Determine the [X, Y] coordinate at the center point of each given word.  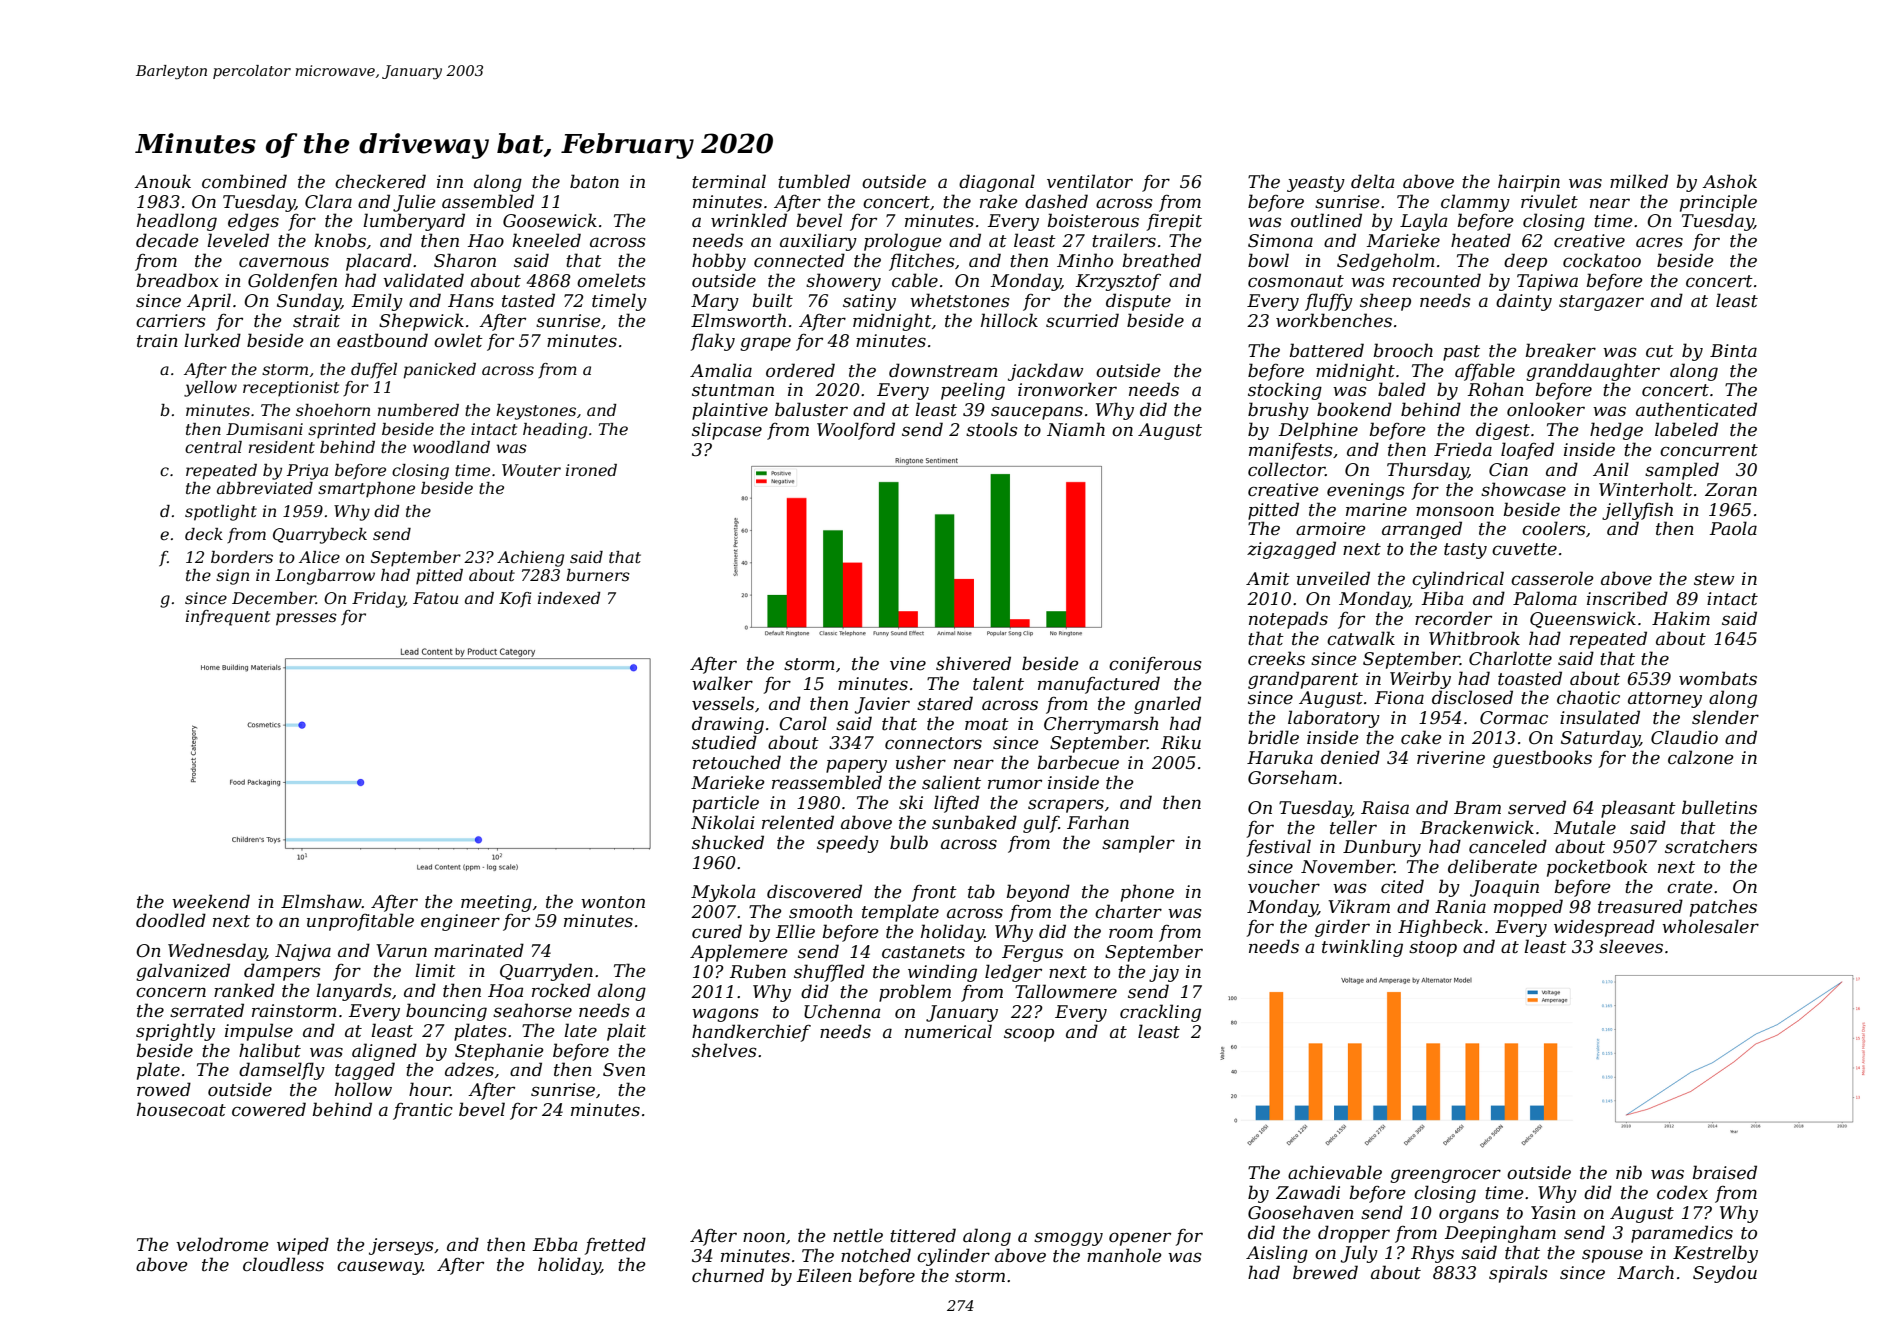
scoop [1029, 1035]
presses [306, 619]
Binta [1733, 351]
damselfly [282, 1071]
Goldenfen [292, 282]
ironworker [1067, 389]
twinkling [1362, 948]
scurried [1082, 320]
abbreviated [265, 488]
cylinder [953, 1257]
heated [1481, 240]
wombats [1718, 678]
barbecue [1078, 762]
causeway [380, 1268]
